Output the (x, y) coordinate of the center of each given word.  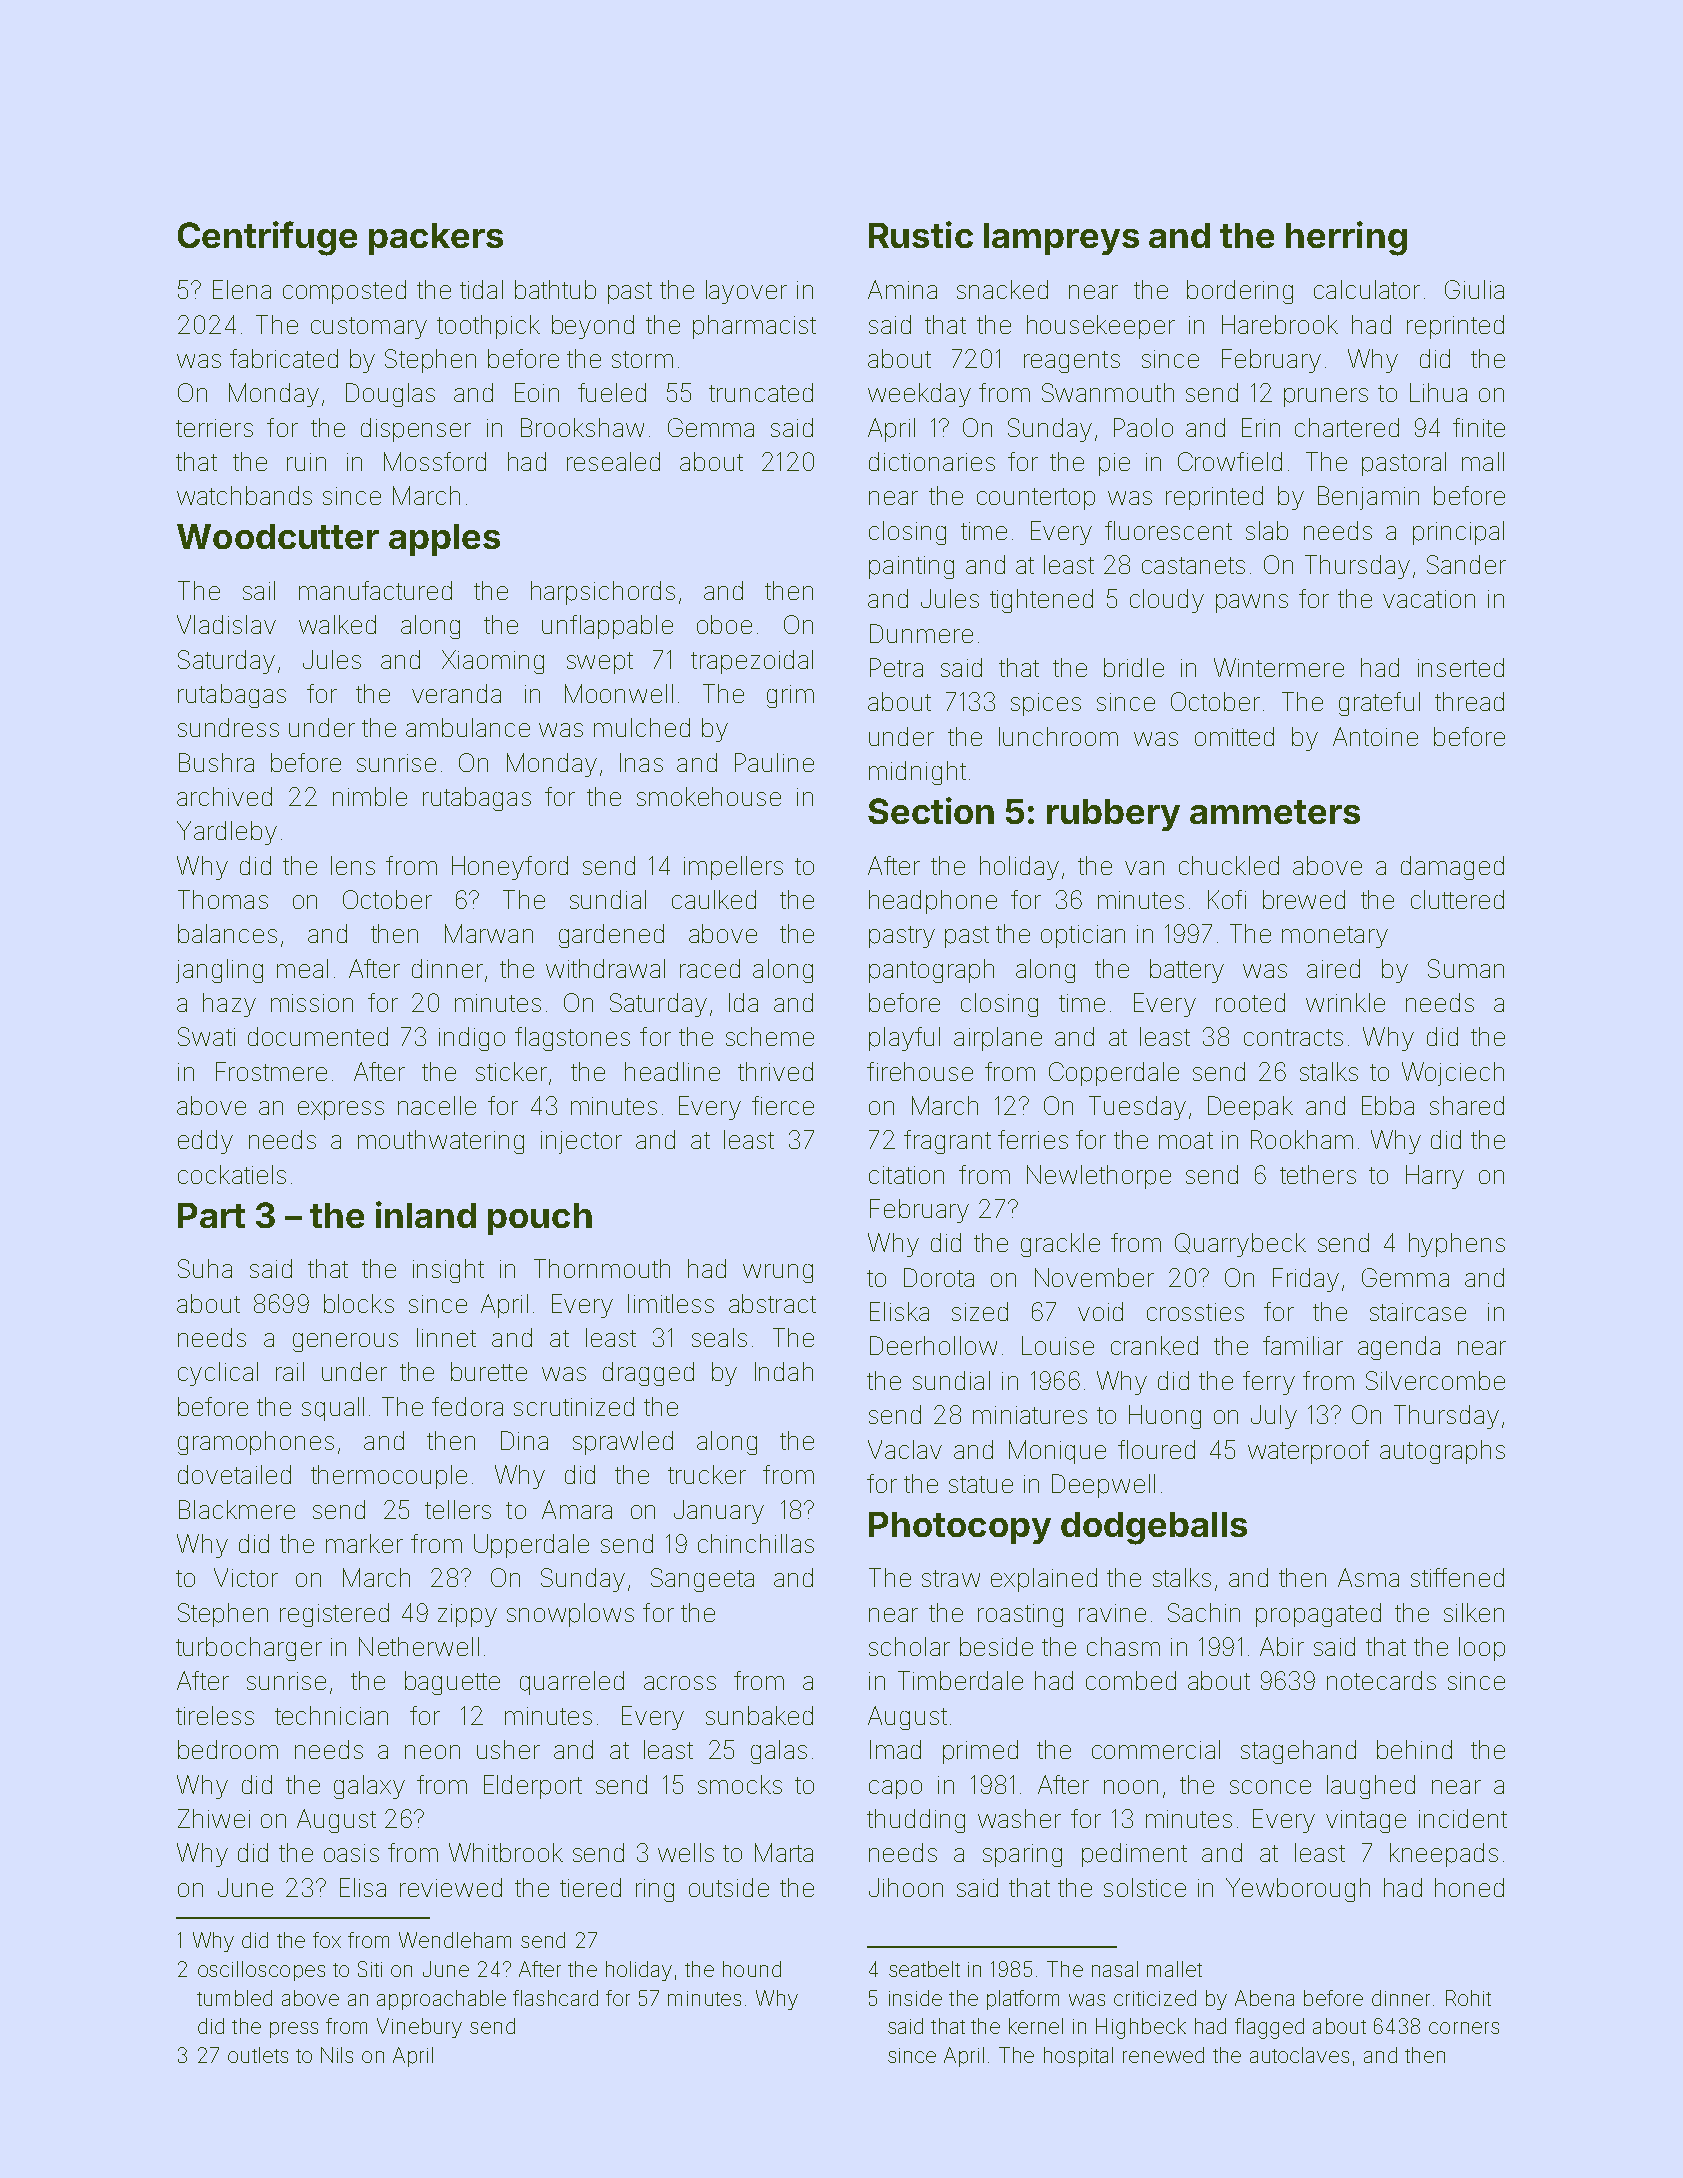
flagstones (572, 1039)
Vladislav (226, 624)
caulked (714, 899)
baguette (452, 1683)
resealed (613, 461)
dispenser (416, 430)
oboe (724, 624)
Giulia (1474, 289)
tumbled (234, 1998)
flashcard (555, 1998)
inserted (1461, 667)
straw (951, 1578)
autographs (1442, 1452)
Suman (1466, 968)
